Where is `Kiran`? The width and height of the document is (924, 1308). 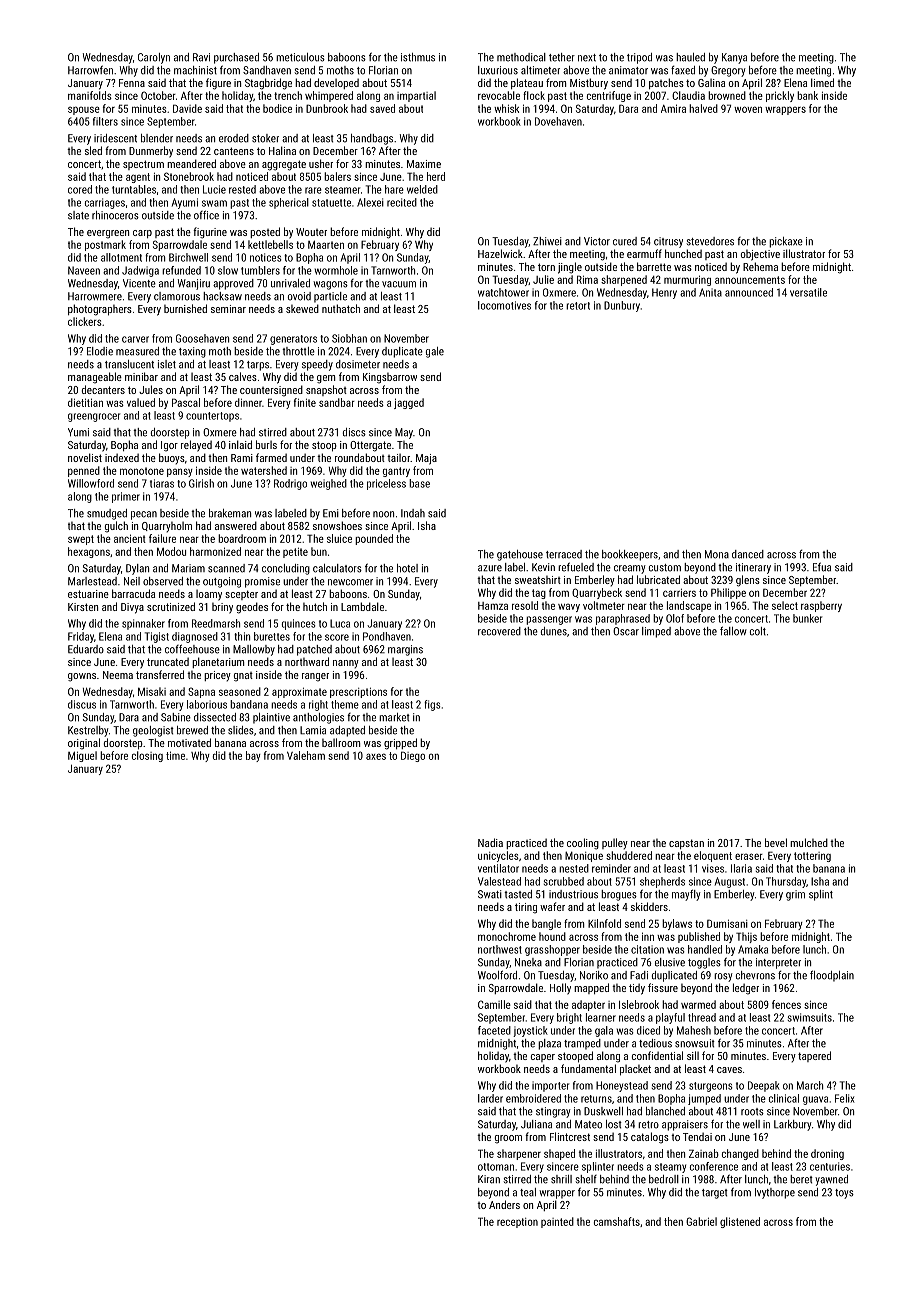
Kiran is located at coordinates (489, 1179).
